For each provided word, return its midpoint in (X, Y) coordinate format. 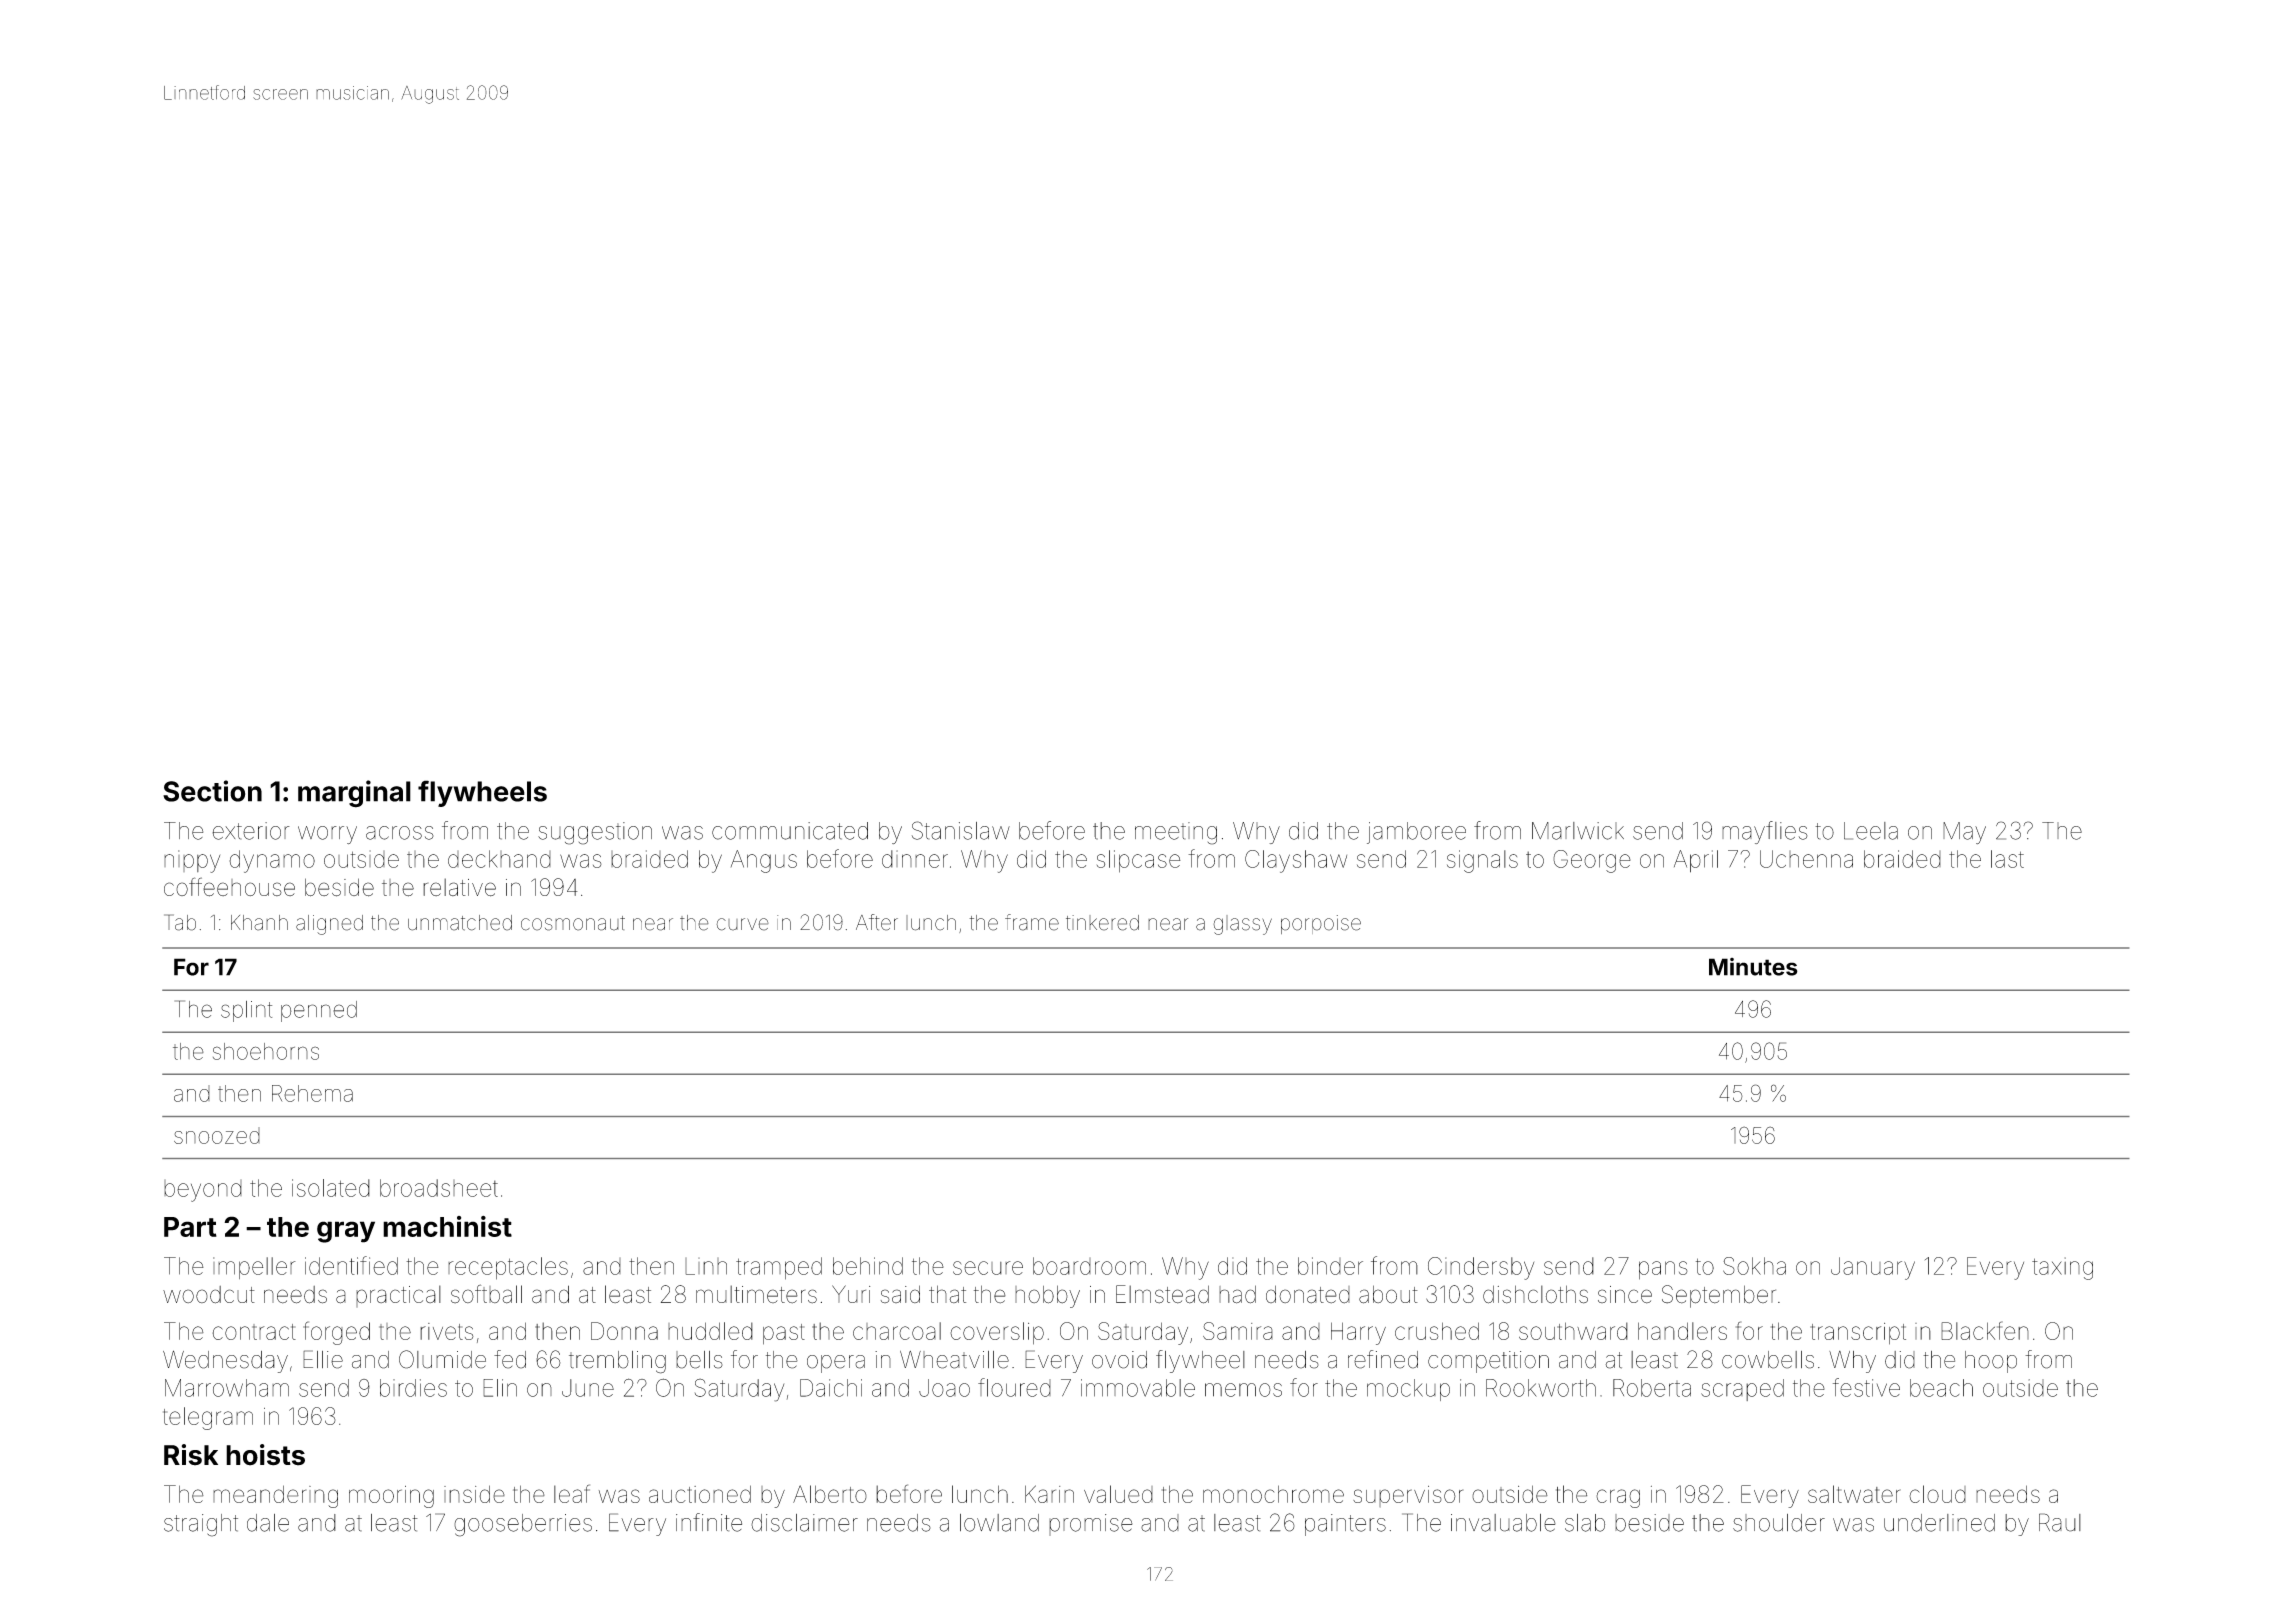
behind (868, 1266)
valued (1118, 1494)
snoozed (217, 1135)
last (2007, 859)
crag (1618, 1498)
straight (201, 1525)
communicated (790, 831)
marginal (354, 794)
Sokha (1754, 1266)
